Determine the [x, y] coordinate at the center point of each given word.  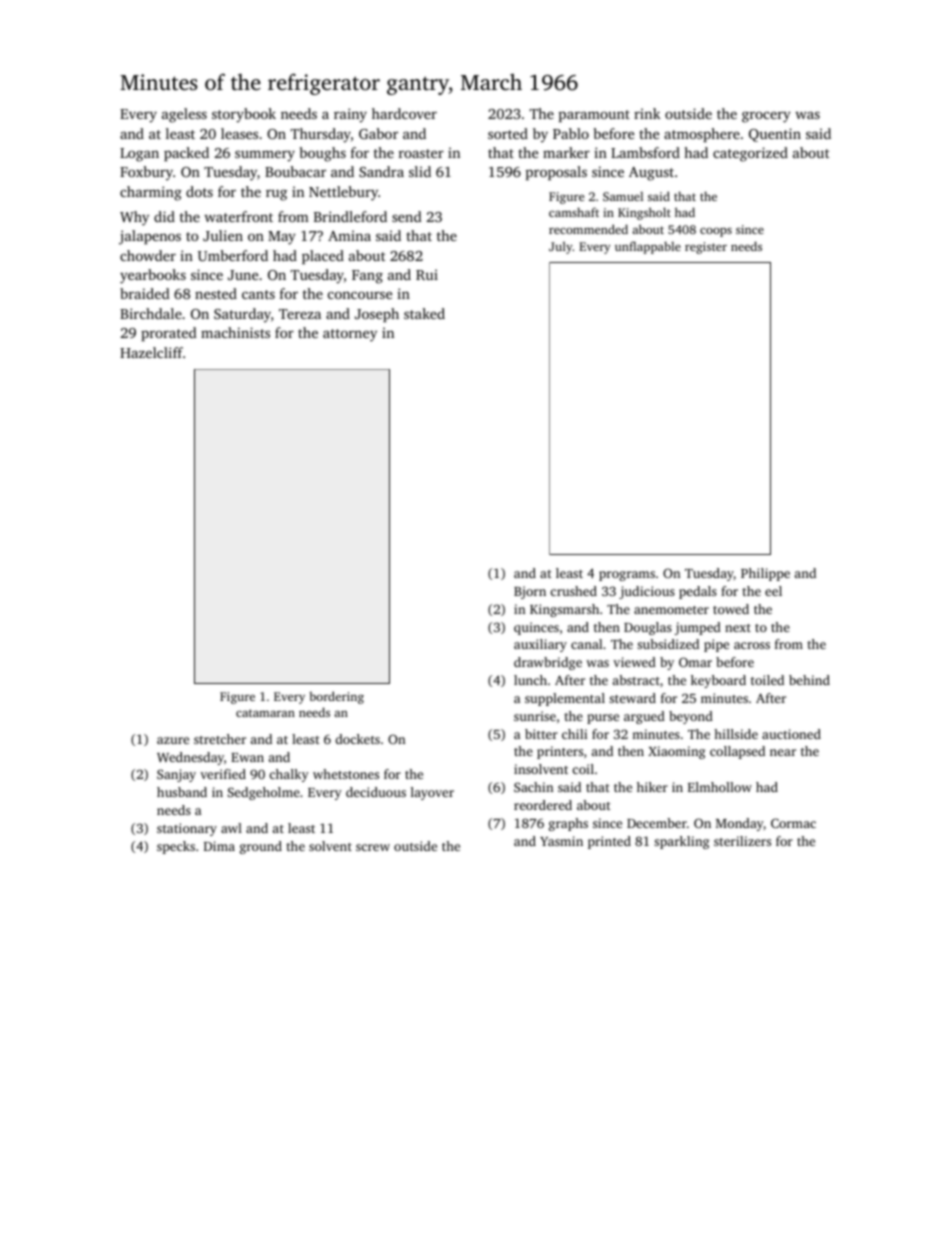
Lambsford [645, 152]
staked [424, 313]
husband [182, 792]
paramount [594, 116]
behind [809, 680]
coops [716, 232]
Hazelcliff [151, 352]
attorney [350, 335]
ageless [184, 115]
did [164, 216]
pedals [698, 592]
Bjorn [530, 592]
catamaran [265, 713]
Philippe [765, 574]
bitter [541, 734]
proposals [556, 173]
